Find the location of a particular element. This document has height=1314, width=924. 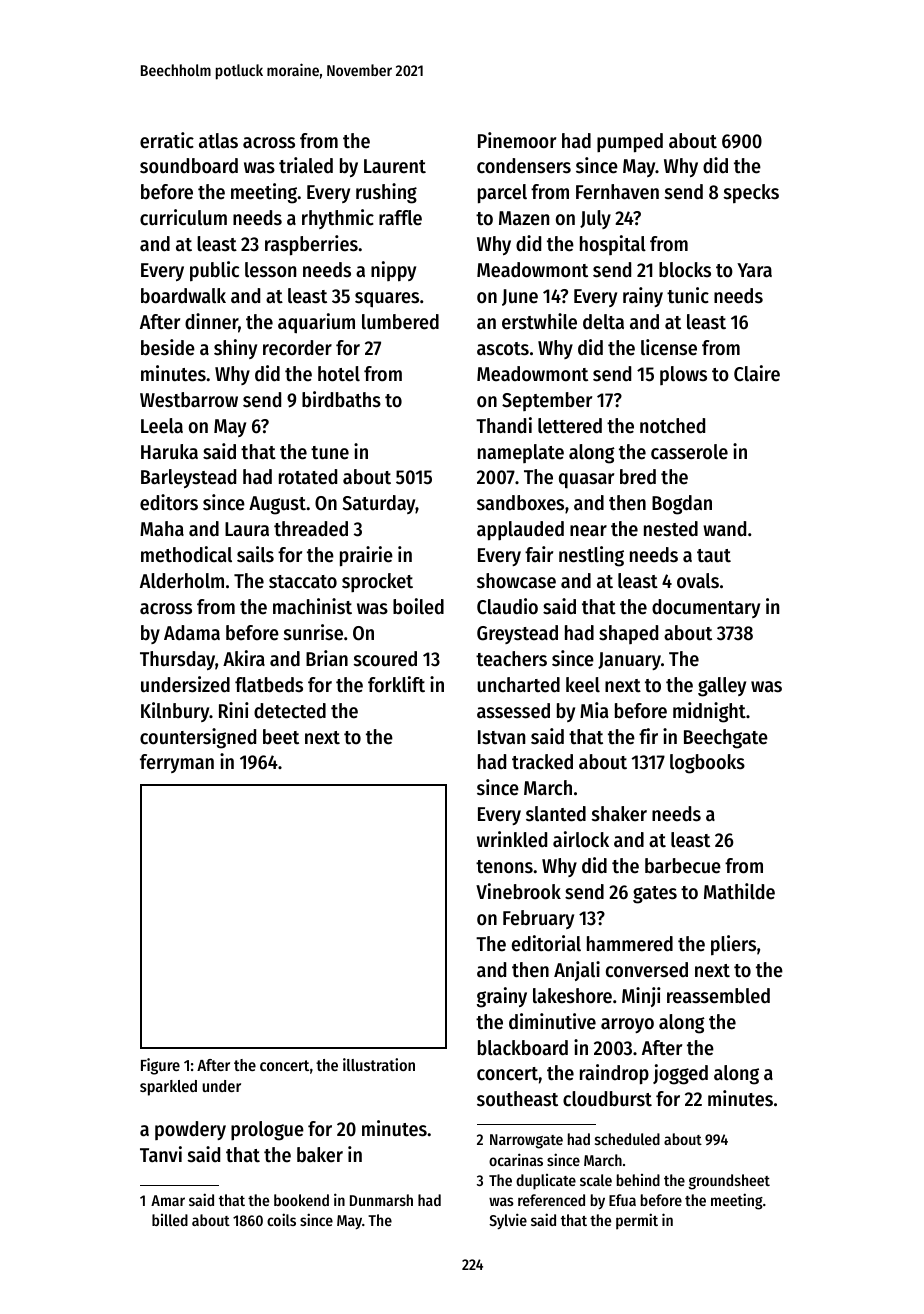

billed is located at coordinates (170, 1220).
